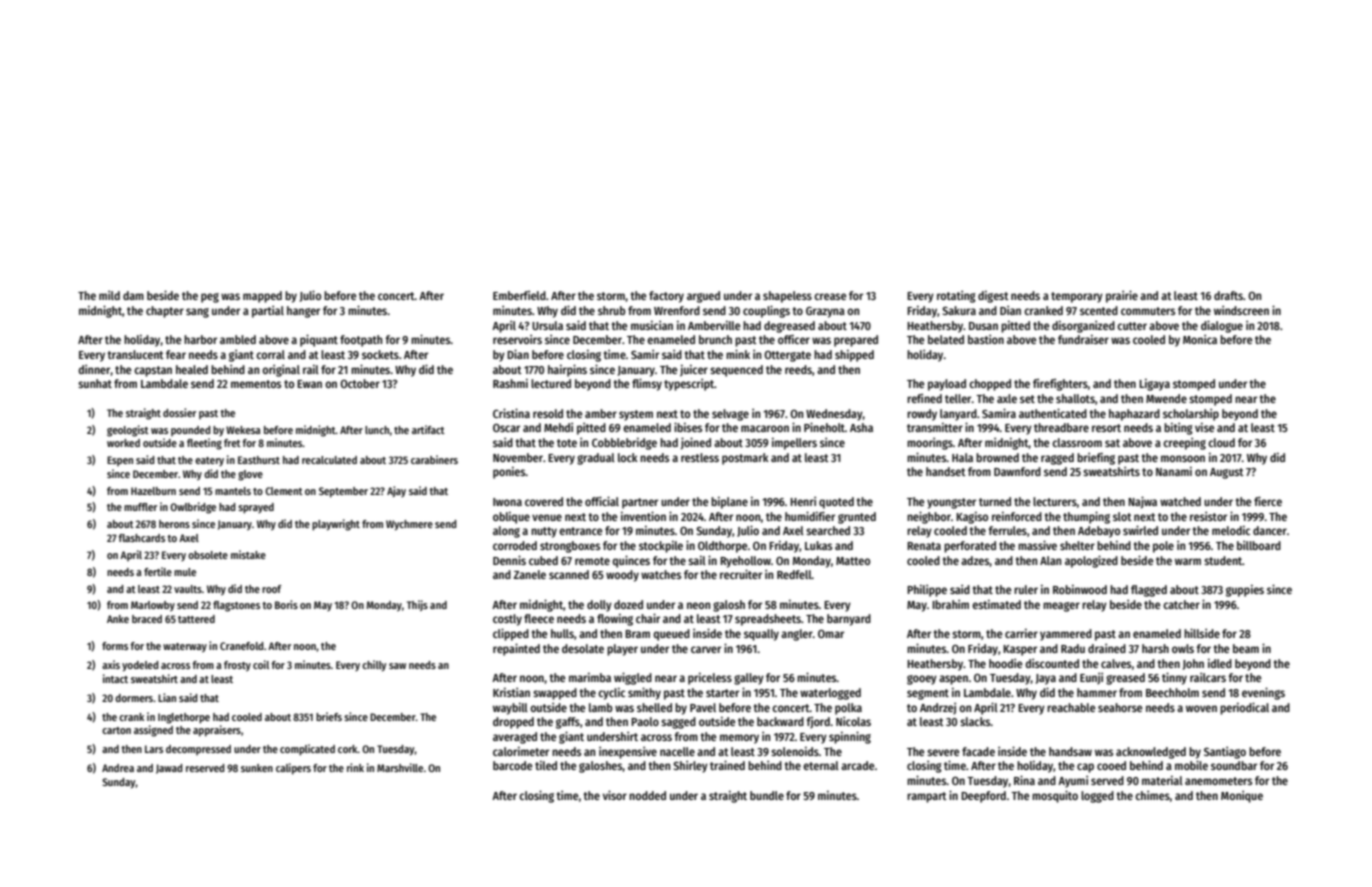 This page has width=1372, height=887. Describe the element at coordinates (158, 571) in the page. I see `fertile` at that location.
